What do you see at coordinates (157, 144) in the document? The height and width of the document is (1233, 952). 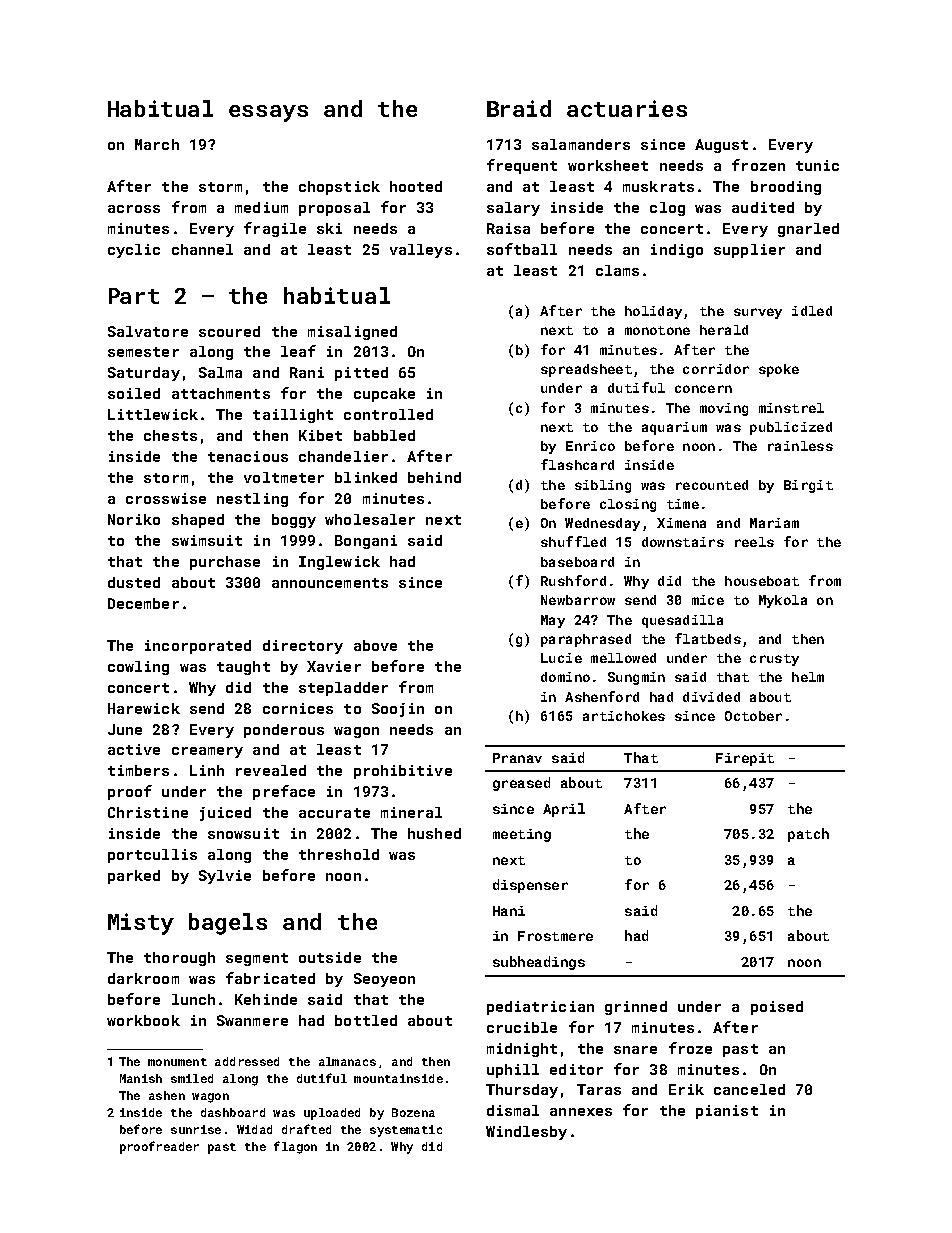 I see `March` at bounding box center [157, 144].
